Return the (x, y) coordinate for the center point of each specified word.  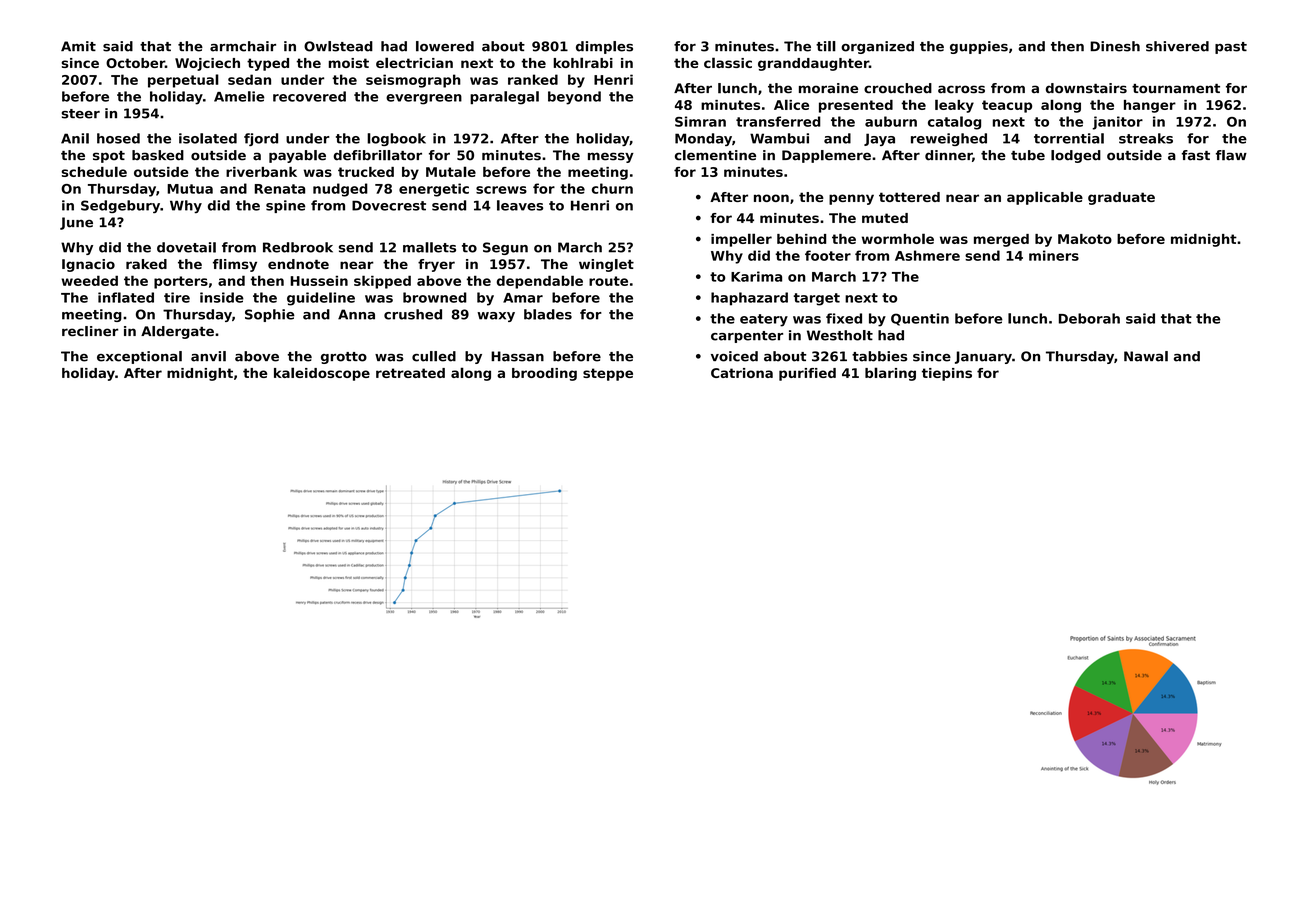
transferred (778, 121)
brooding (544, 374)
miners (1054, 255)
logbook (396, 139)
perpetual (183, 81)
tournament (1176, 89)
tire (177, 297)
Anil (75, 138)
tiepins (947, 374)
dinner (948, 155)
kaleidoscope (322, 374)
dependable (540, 282)
